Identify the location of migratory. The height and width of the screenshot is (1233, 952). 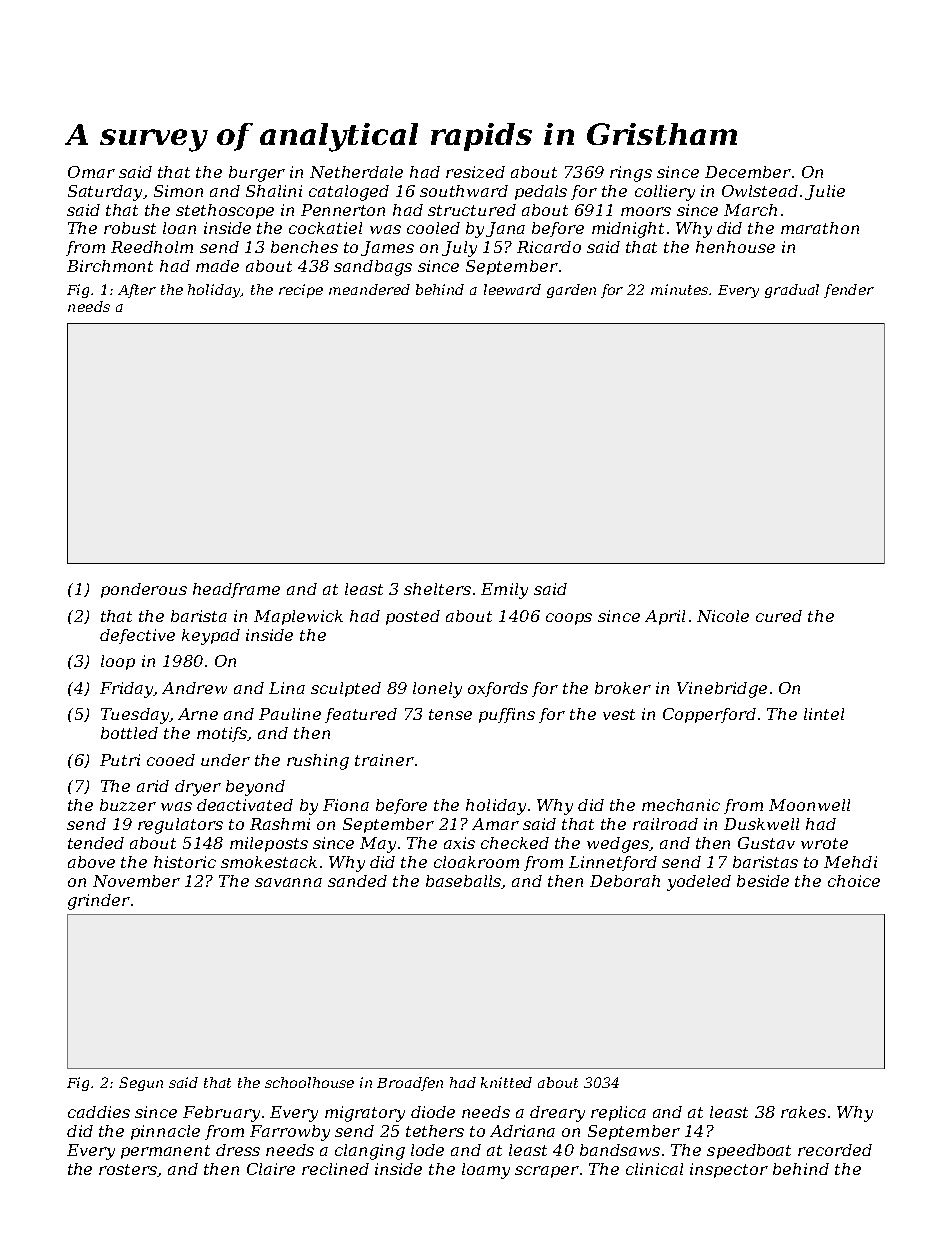
(365, 1114).
